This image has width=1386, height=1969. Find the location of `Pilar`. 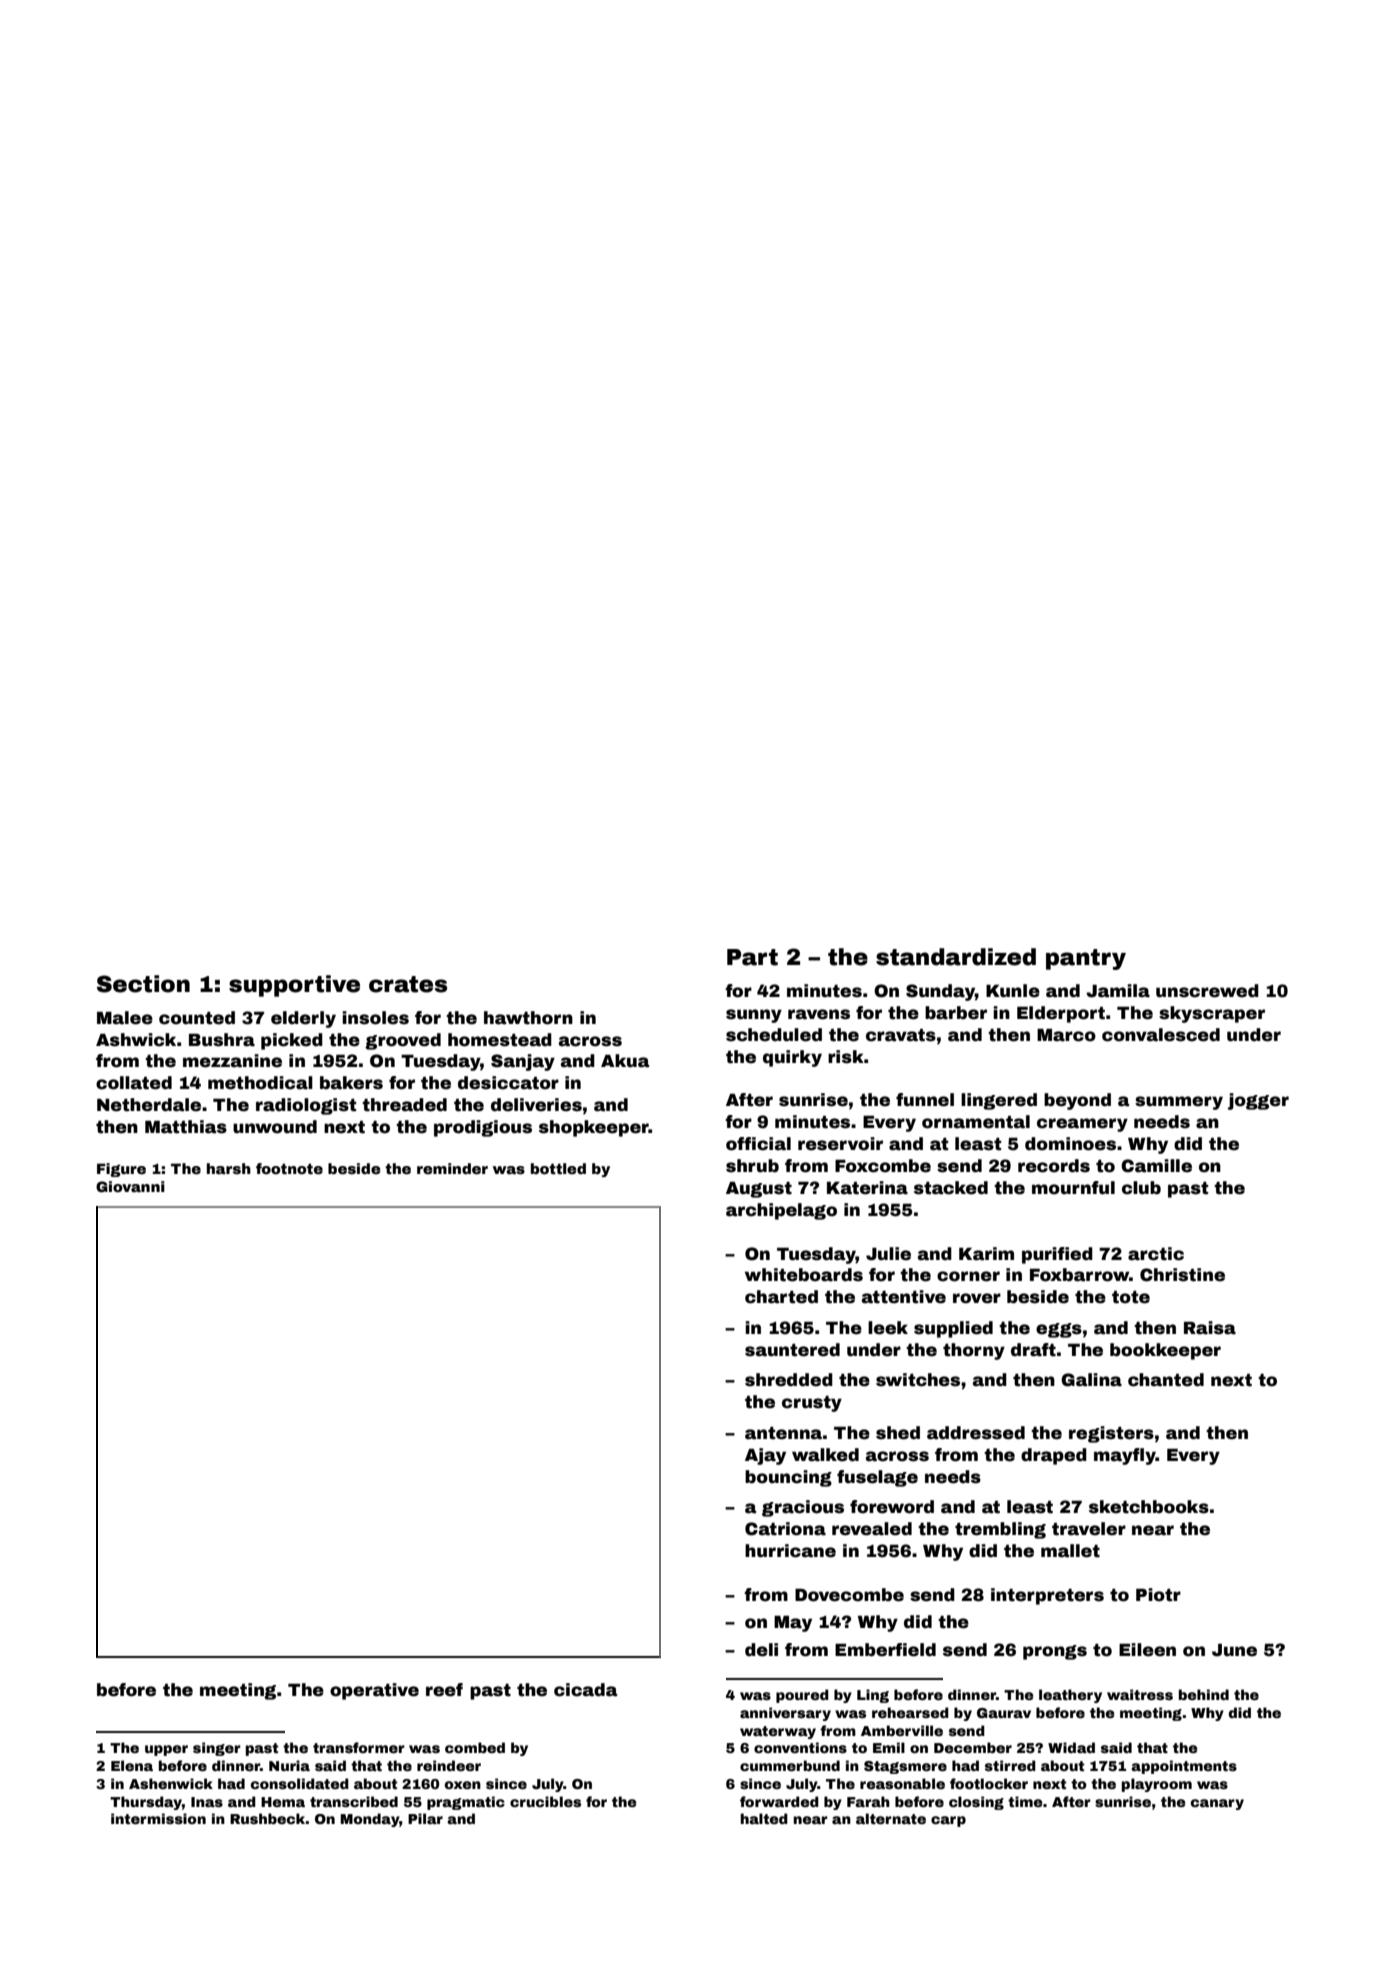

Pilar is located at coordinates (425, 1818).
